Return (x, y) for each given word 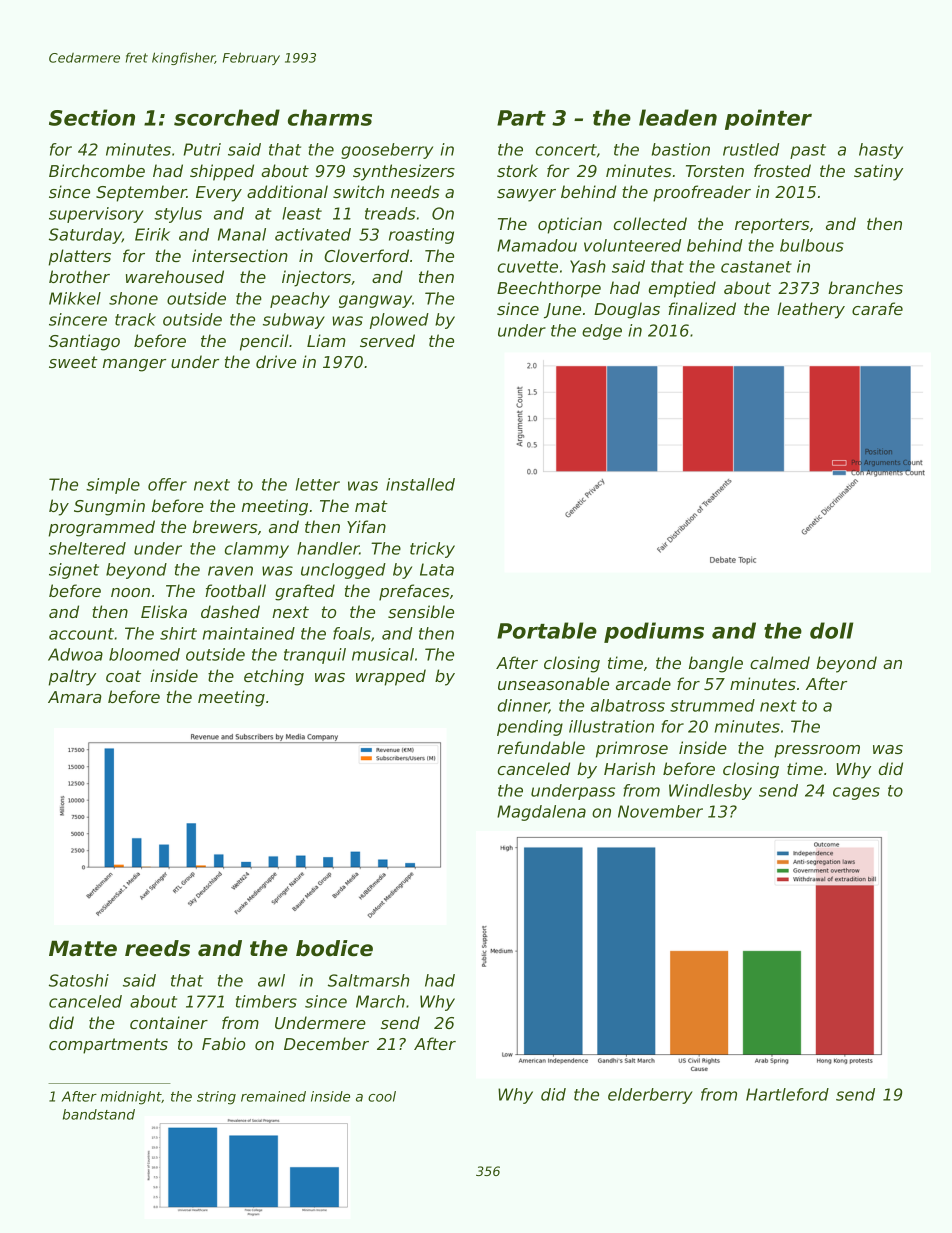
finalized (702, 308)
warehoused (175, 276)
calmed (780, 662)
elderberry (650, 1096)
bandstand (99, 1114)
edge (602, 332)
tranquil (315, 656)
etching (274, 677)
